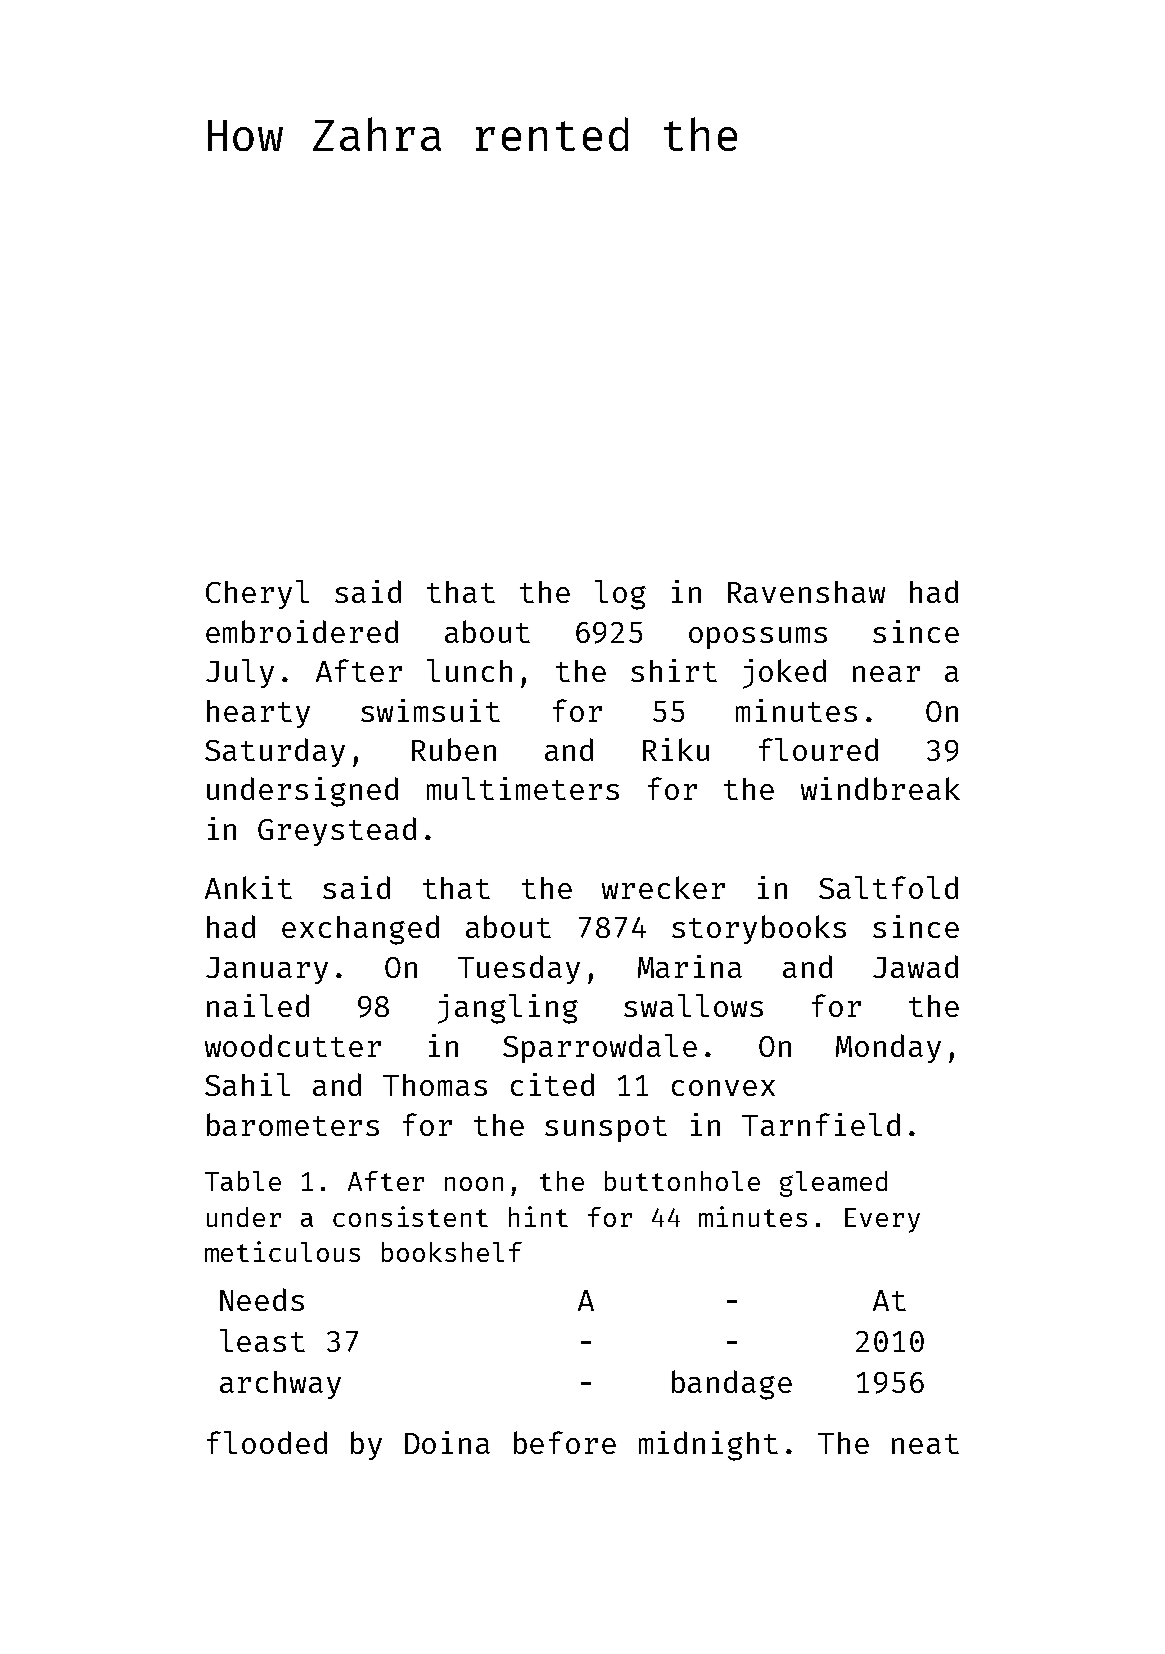 This page has height=1654, width=1165. I want to click on Jawad, so click(915, 966).
